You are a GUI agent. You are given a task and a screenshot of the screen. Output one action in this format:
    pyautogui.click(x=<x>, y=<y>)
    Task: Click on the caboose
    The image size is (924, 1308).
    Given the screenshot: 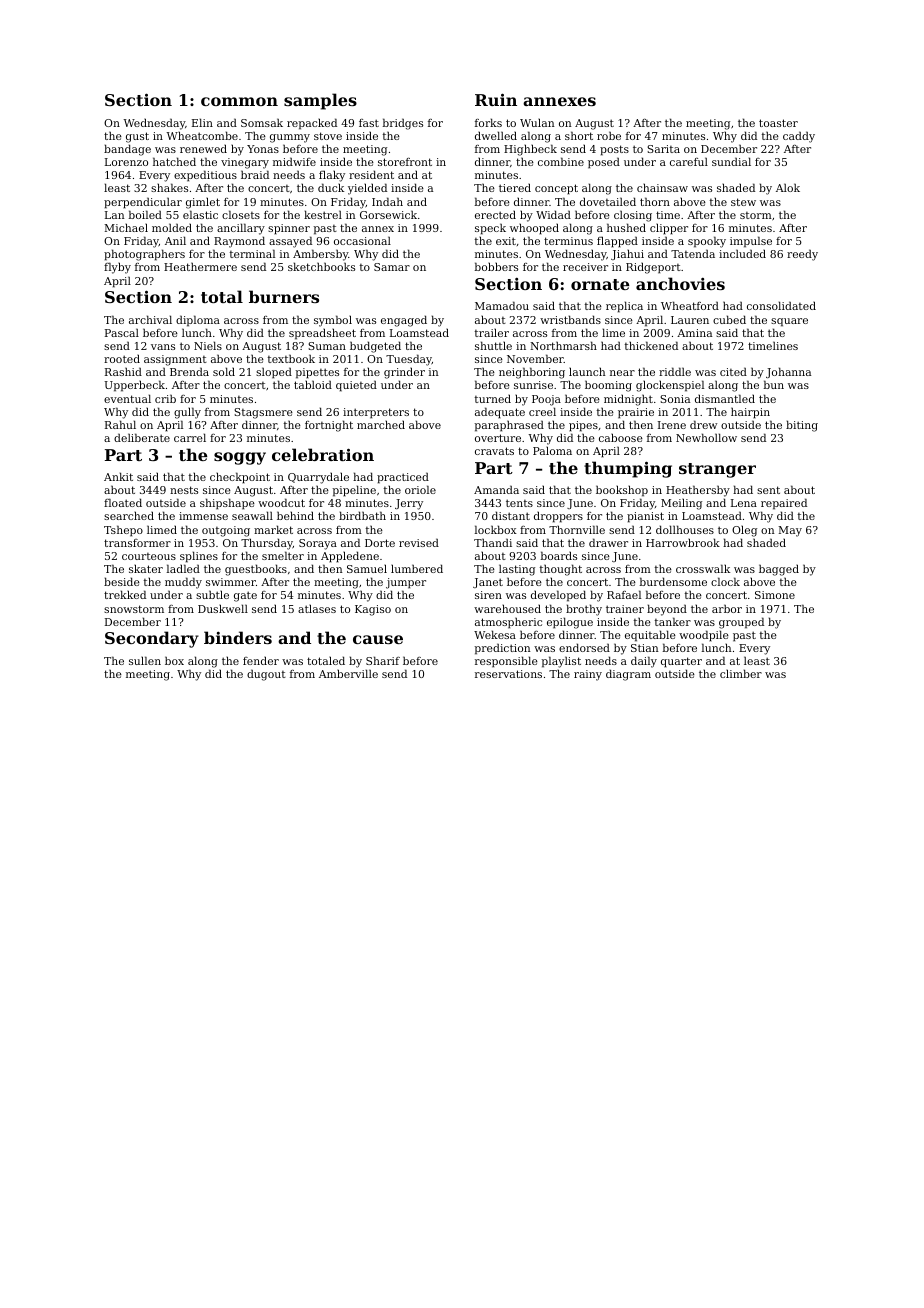 What is the action you would take?
    pyautogui.click(x=621, y=437)
